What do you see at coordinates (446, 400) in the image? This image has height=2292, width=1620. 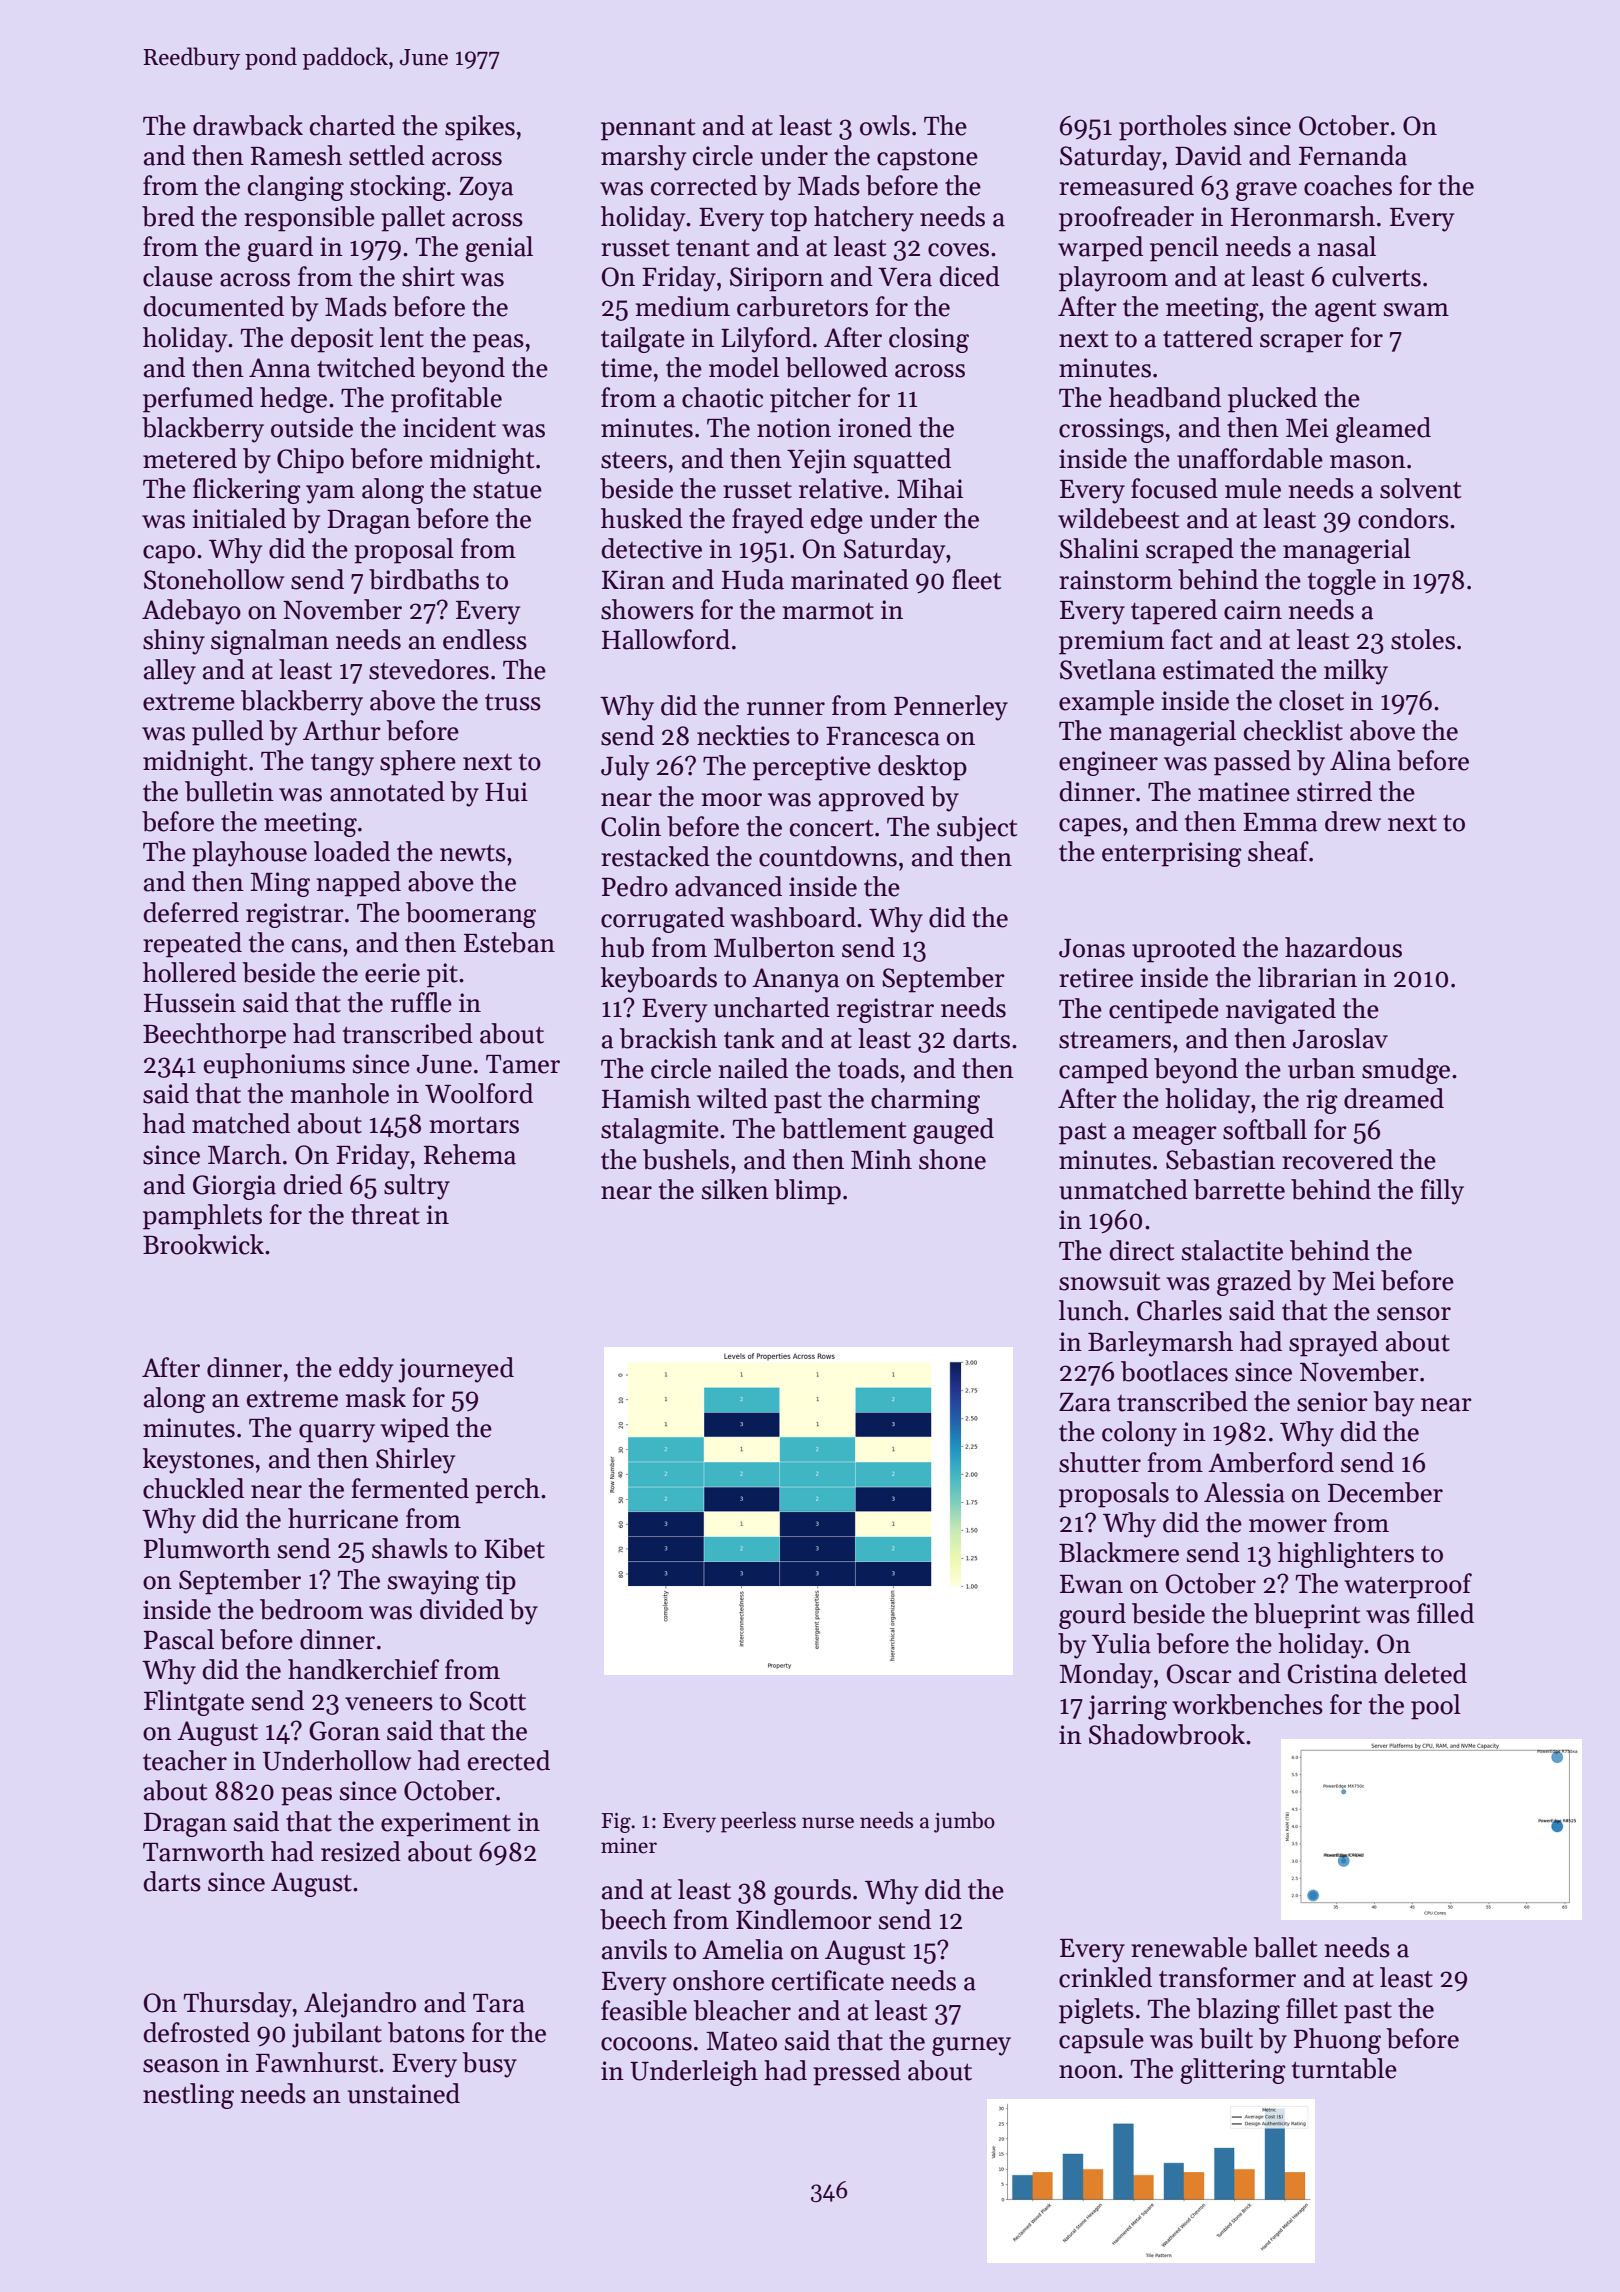 I see `profitable` at bounding box center [446, 400].
